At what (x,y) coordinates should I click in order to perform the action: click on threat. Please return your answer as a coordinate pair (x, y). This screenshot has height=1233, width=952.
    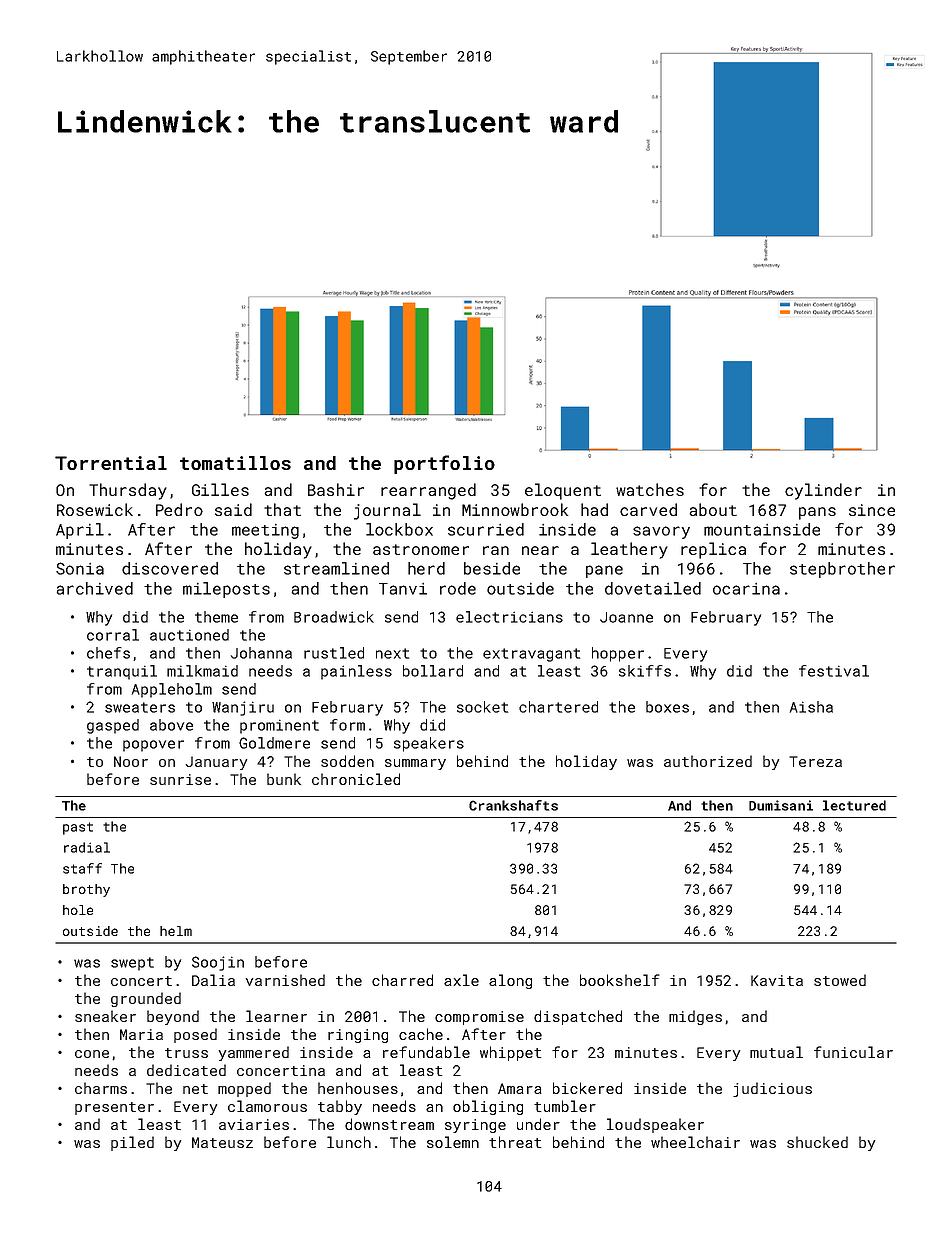
    Looking at the image, I should click on (515, 1142).
